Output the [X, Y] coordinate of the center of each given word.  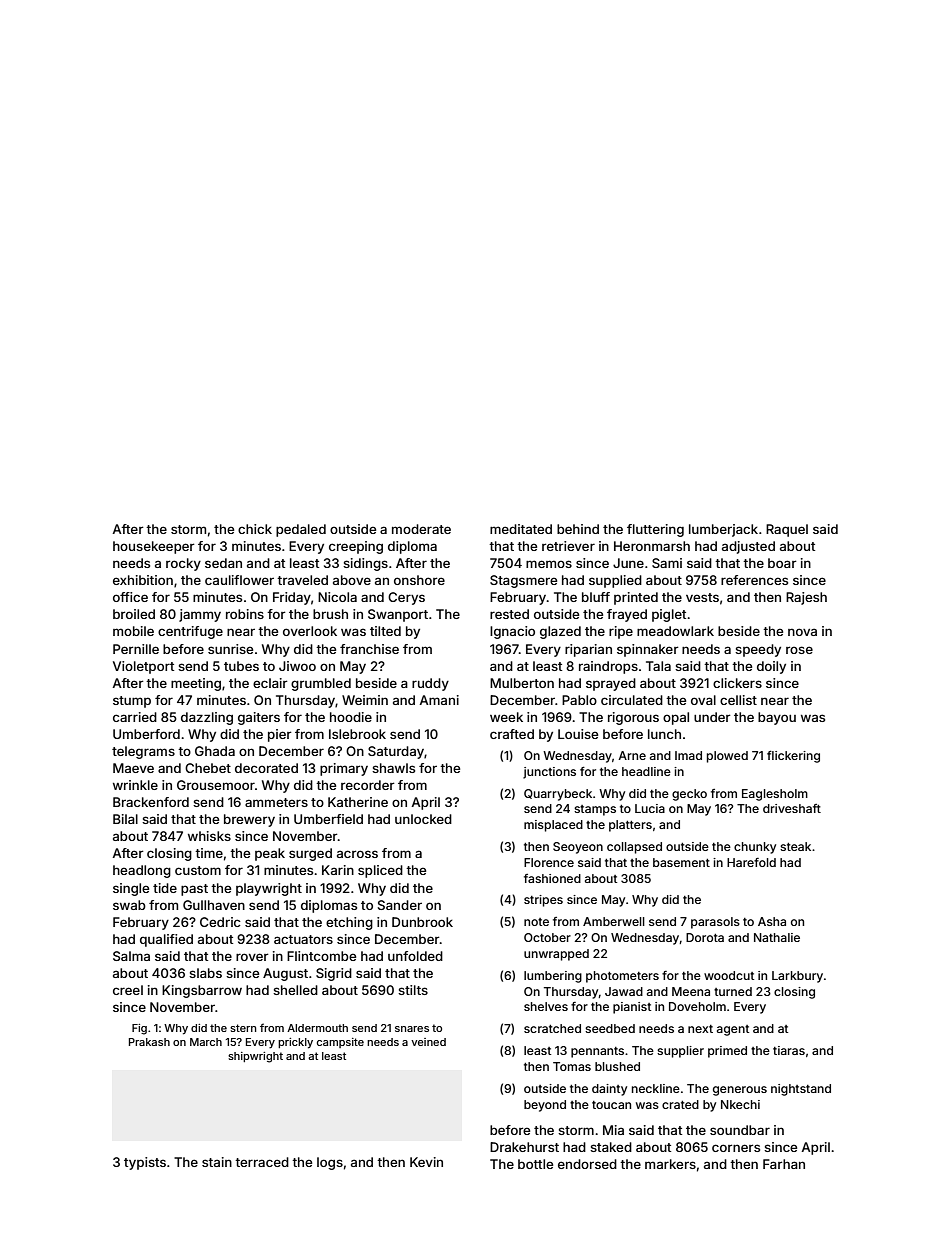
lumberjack [723, 530]
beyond [545, 1106]
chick [255, 529]
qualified [166, 940]
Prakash [149, 1042]
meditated [521, 529]
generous [740, 1091]
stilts [413, 990]
